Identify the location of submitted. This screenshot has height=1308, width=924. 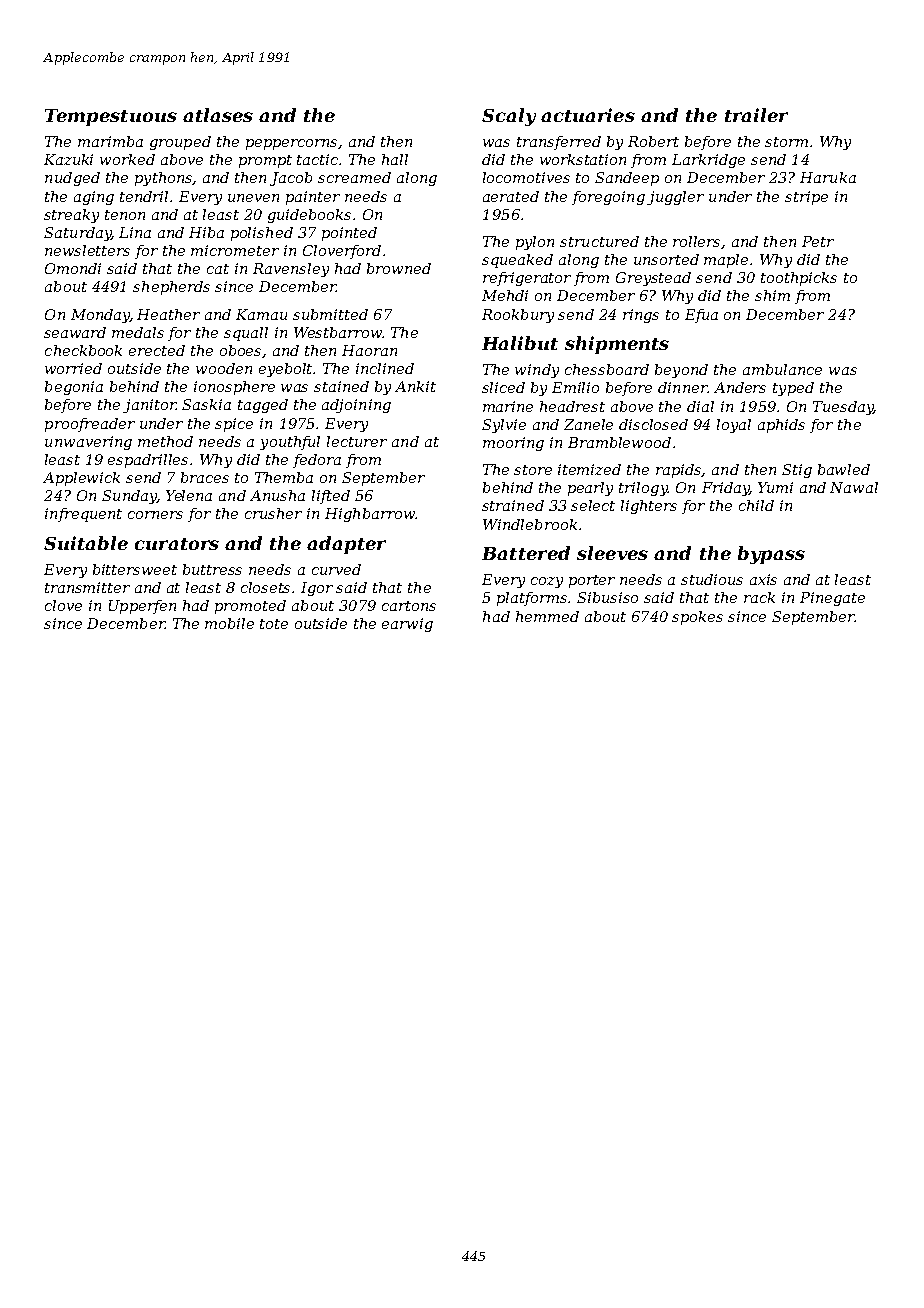
(330, 314).
